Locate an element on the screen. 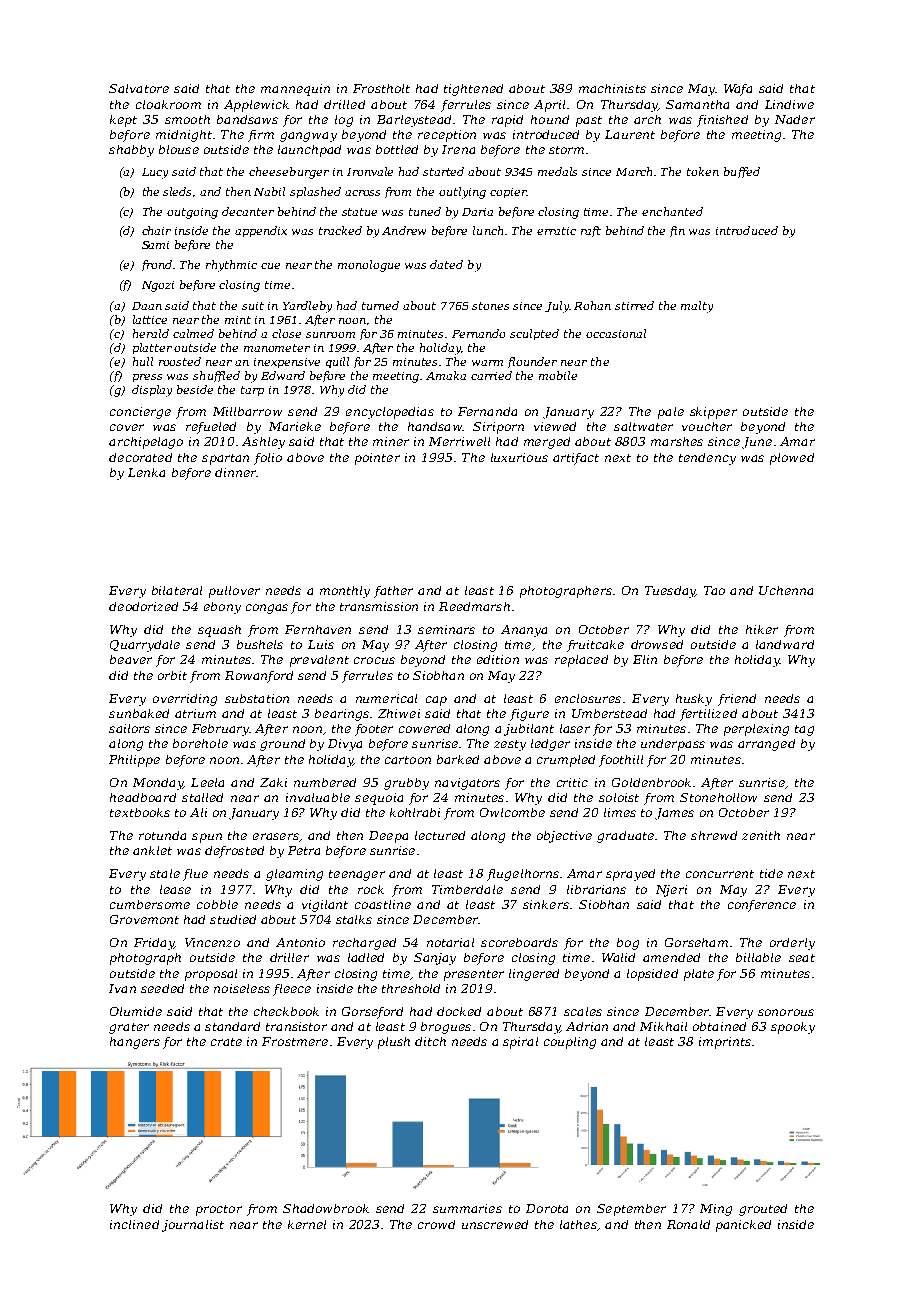 The image size is (924, 1308). grouted is located at coordinates (763, 1210).
